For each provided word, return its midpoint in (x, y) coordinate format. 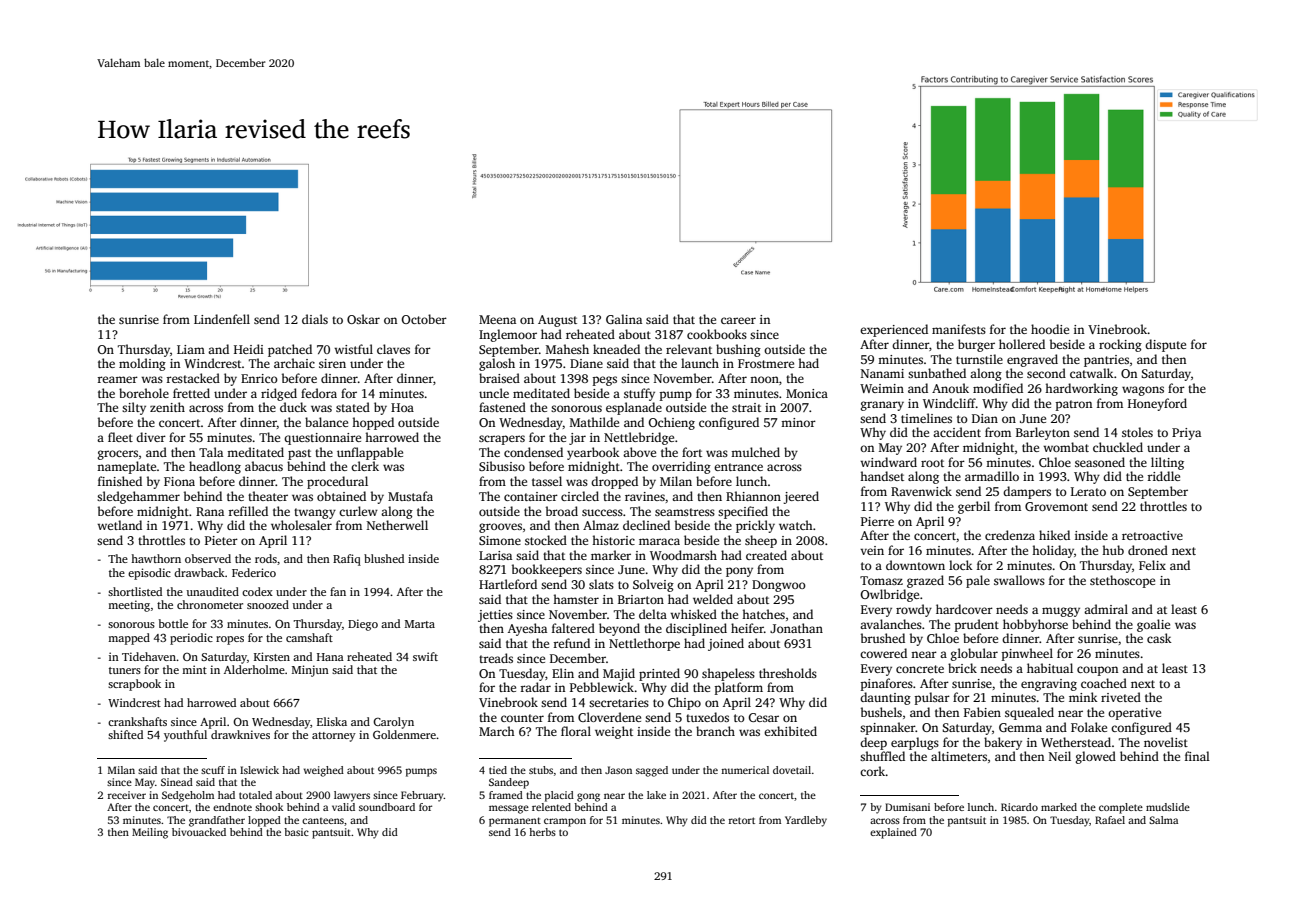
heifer (747, 628)
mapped (129, 639)
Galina (624, 319)
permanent (515, 822)
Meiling (150, 833)
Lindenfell (222, 319)
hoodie (1050, 329)
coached (1104, 683)
